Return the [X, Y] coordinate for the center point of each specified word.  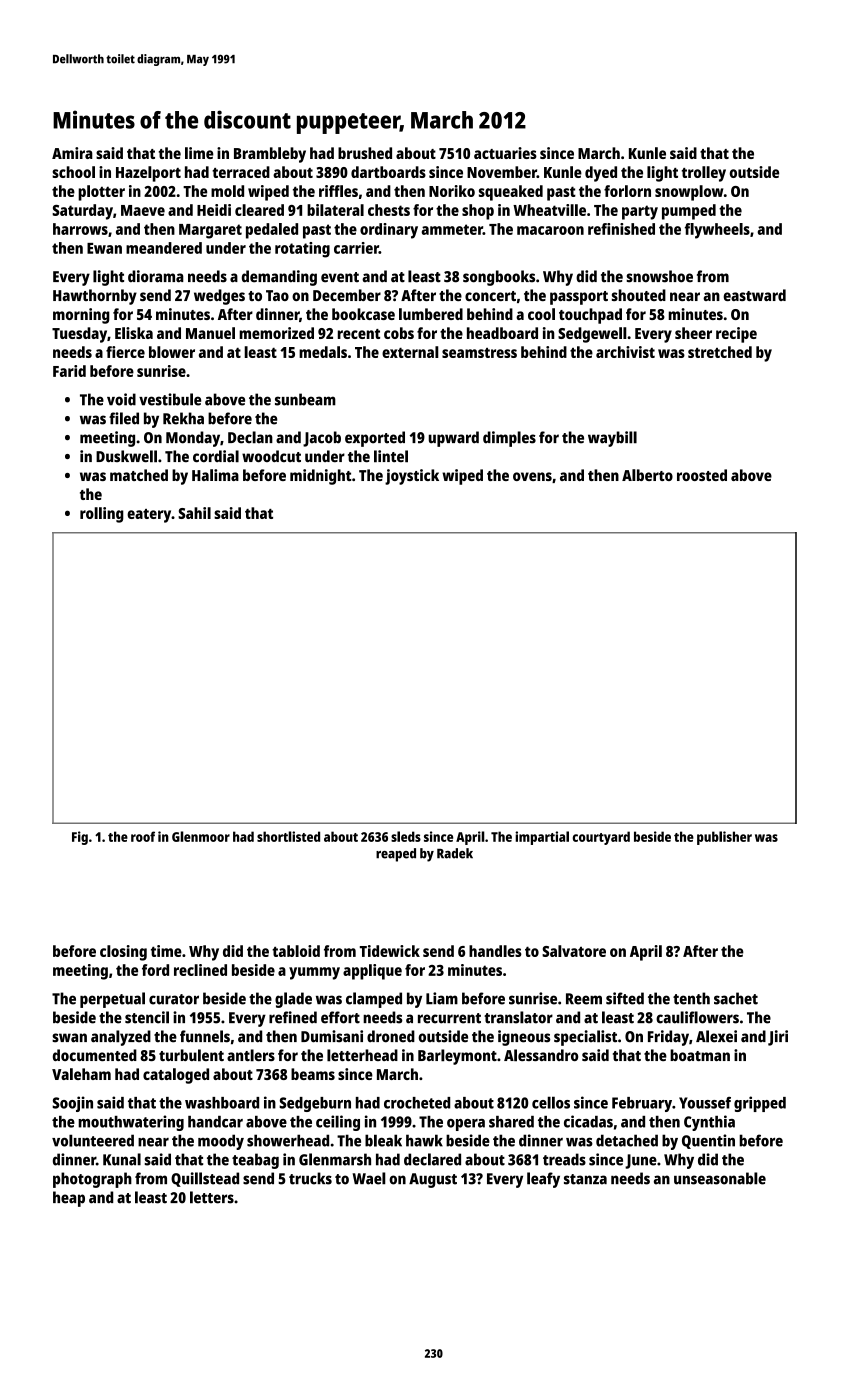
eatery [149, 516]
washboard [222, 1103]
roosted [702, 475]
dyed [601, 174]
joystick [412, 477]
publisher [724, 838]
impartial [542, 838]
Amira [72, 153]
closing [123, 953]
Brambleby [270, 155]
